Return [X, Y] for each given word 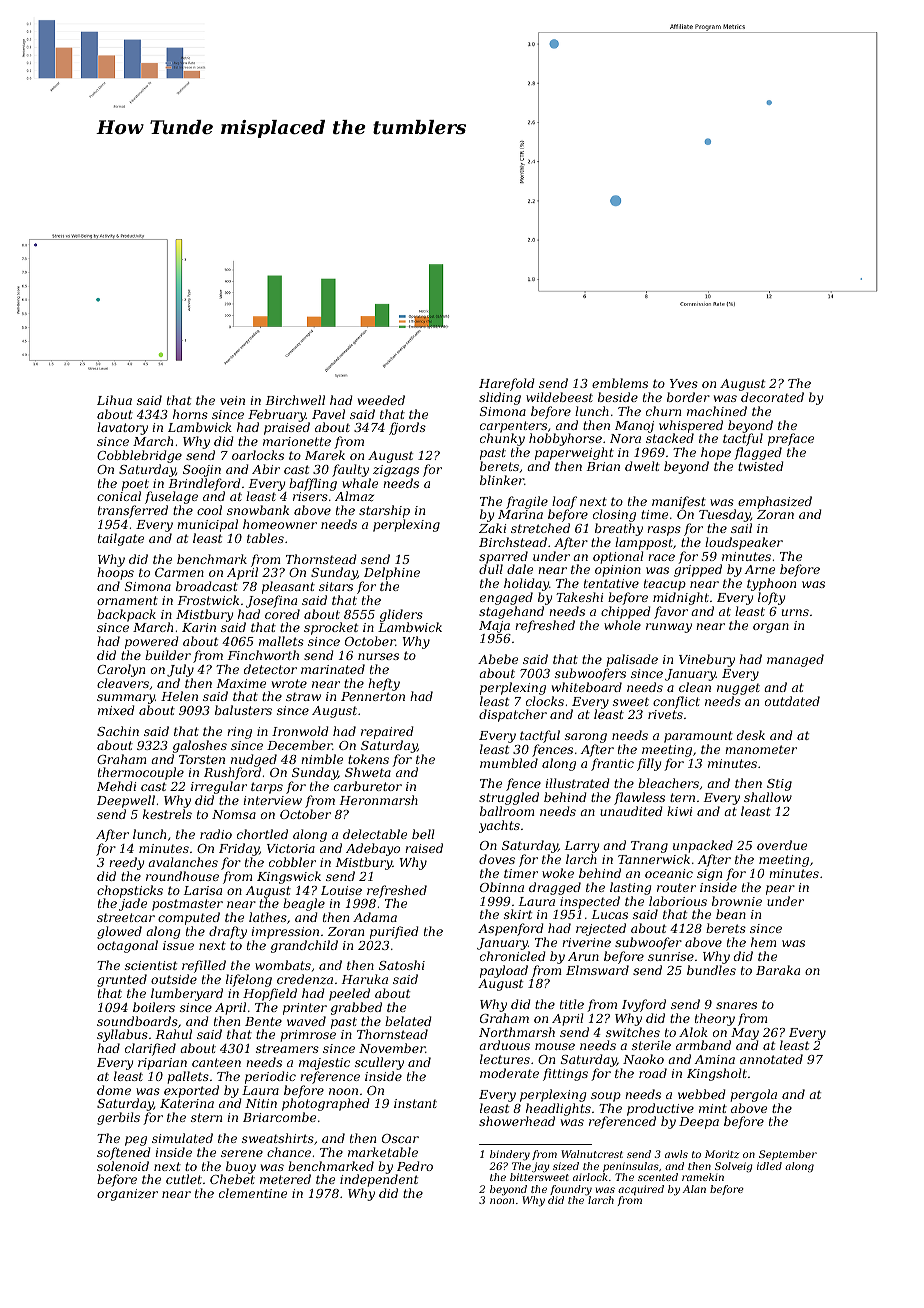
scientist [151, 965]
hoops [115, 574]
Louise [341, 890]
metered [285, 1179]
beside [618, 397]
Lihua [114, 400]
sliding [500, 398]
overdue [782, 845]
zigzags [396, 471]
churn [663, 411]
